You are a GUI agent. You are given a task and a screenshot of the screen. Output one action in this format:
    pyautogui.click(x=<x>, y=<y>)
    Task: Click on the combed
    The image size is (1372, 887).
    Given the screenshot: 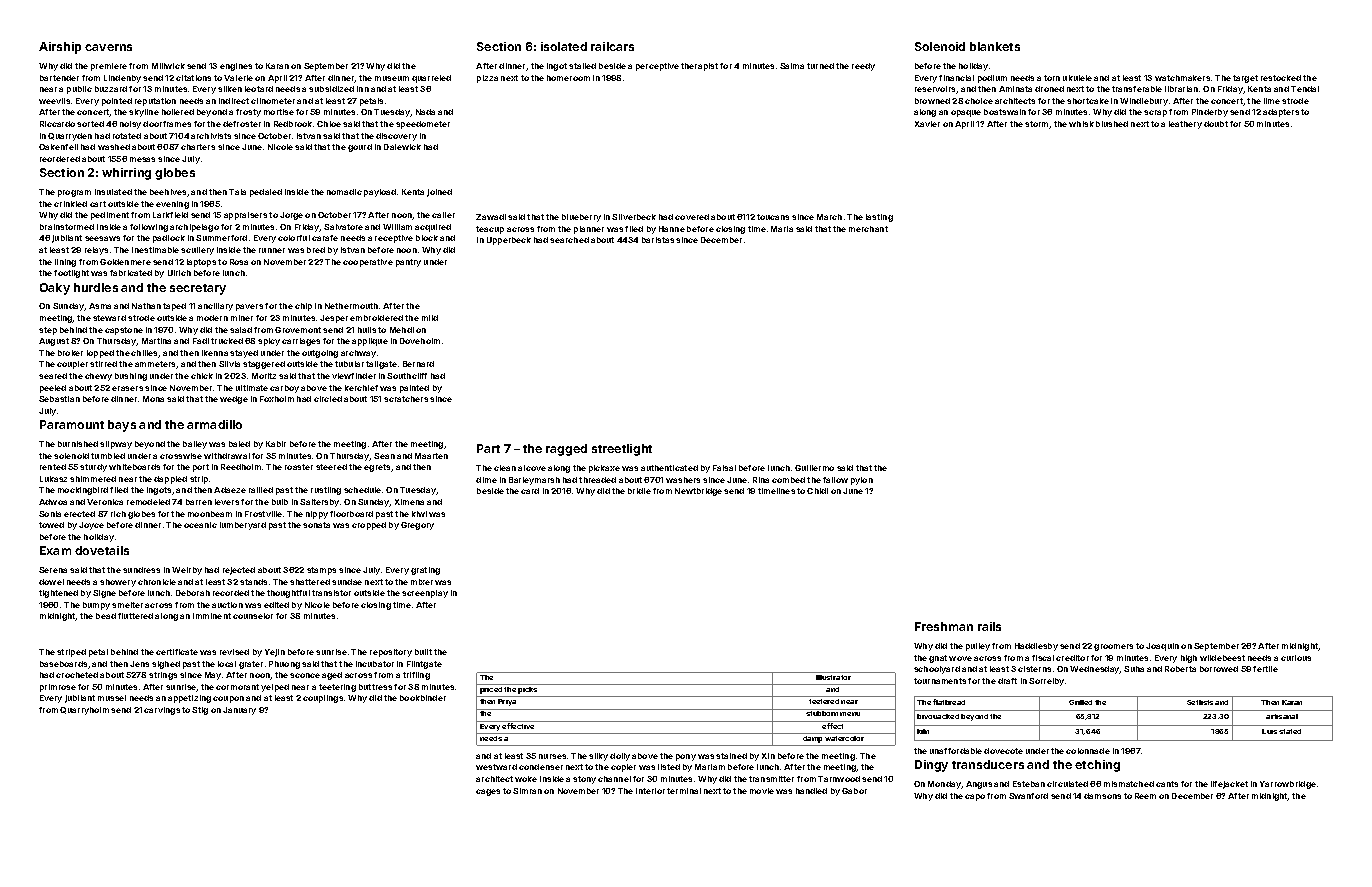 What is the action you would take?
    pyautogui.click(x=788, y=480)
